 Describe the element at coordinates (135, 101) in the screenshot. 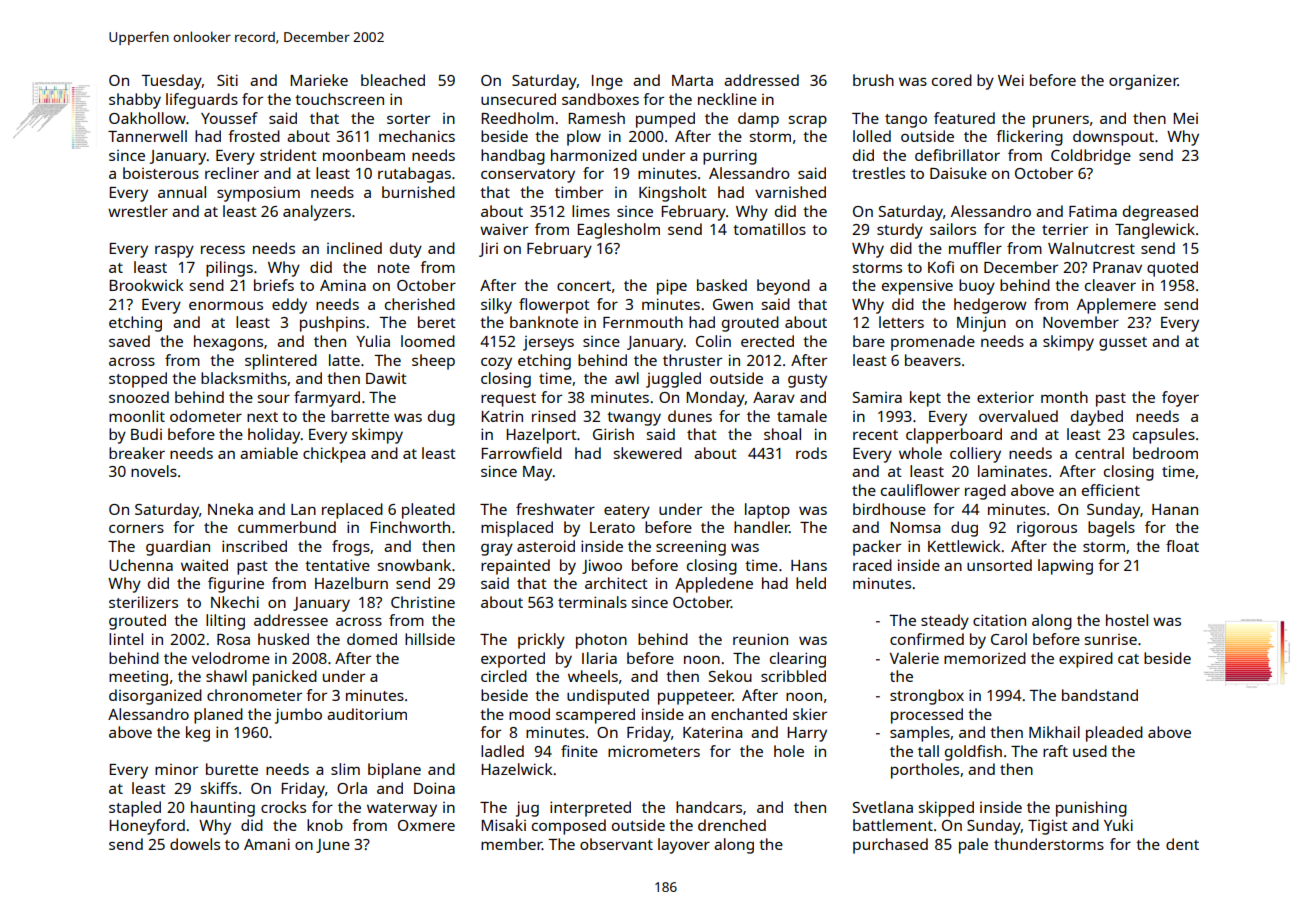

I see `shabby` at that location.
